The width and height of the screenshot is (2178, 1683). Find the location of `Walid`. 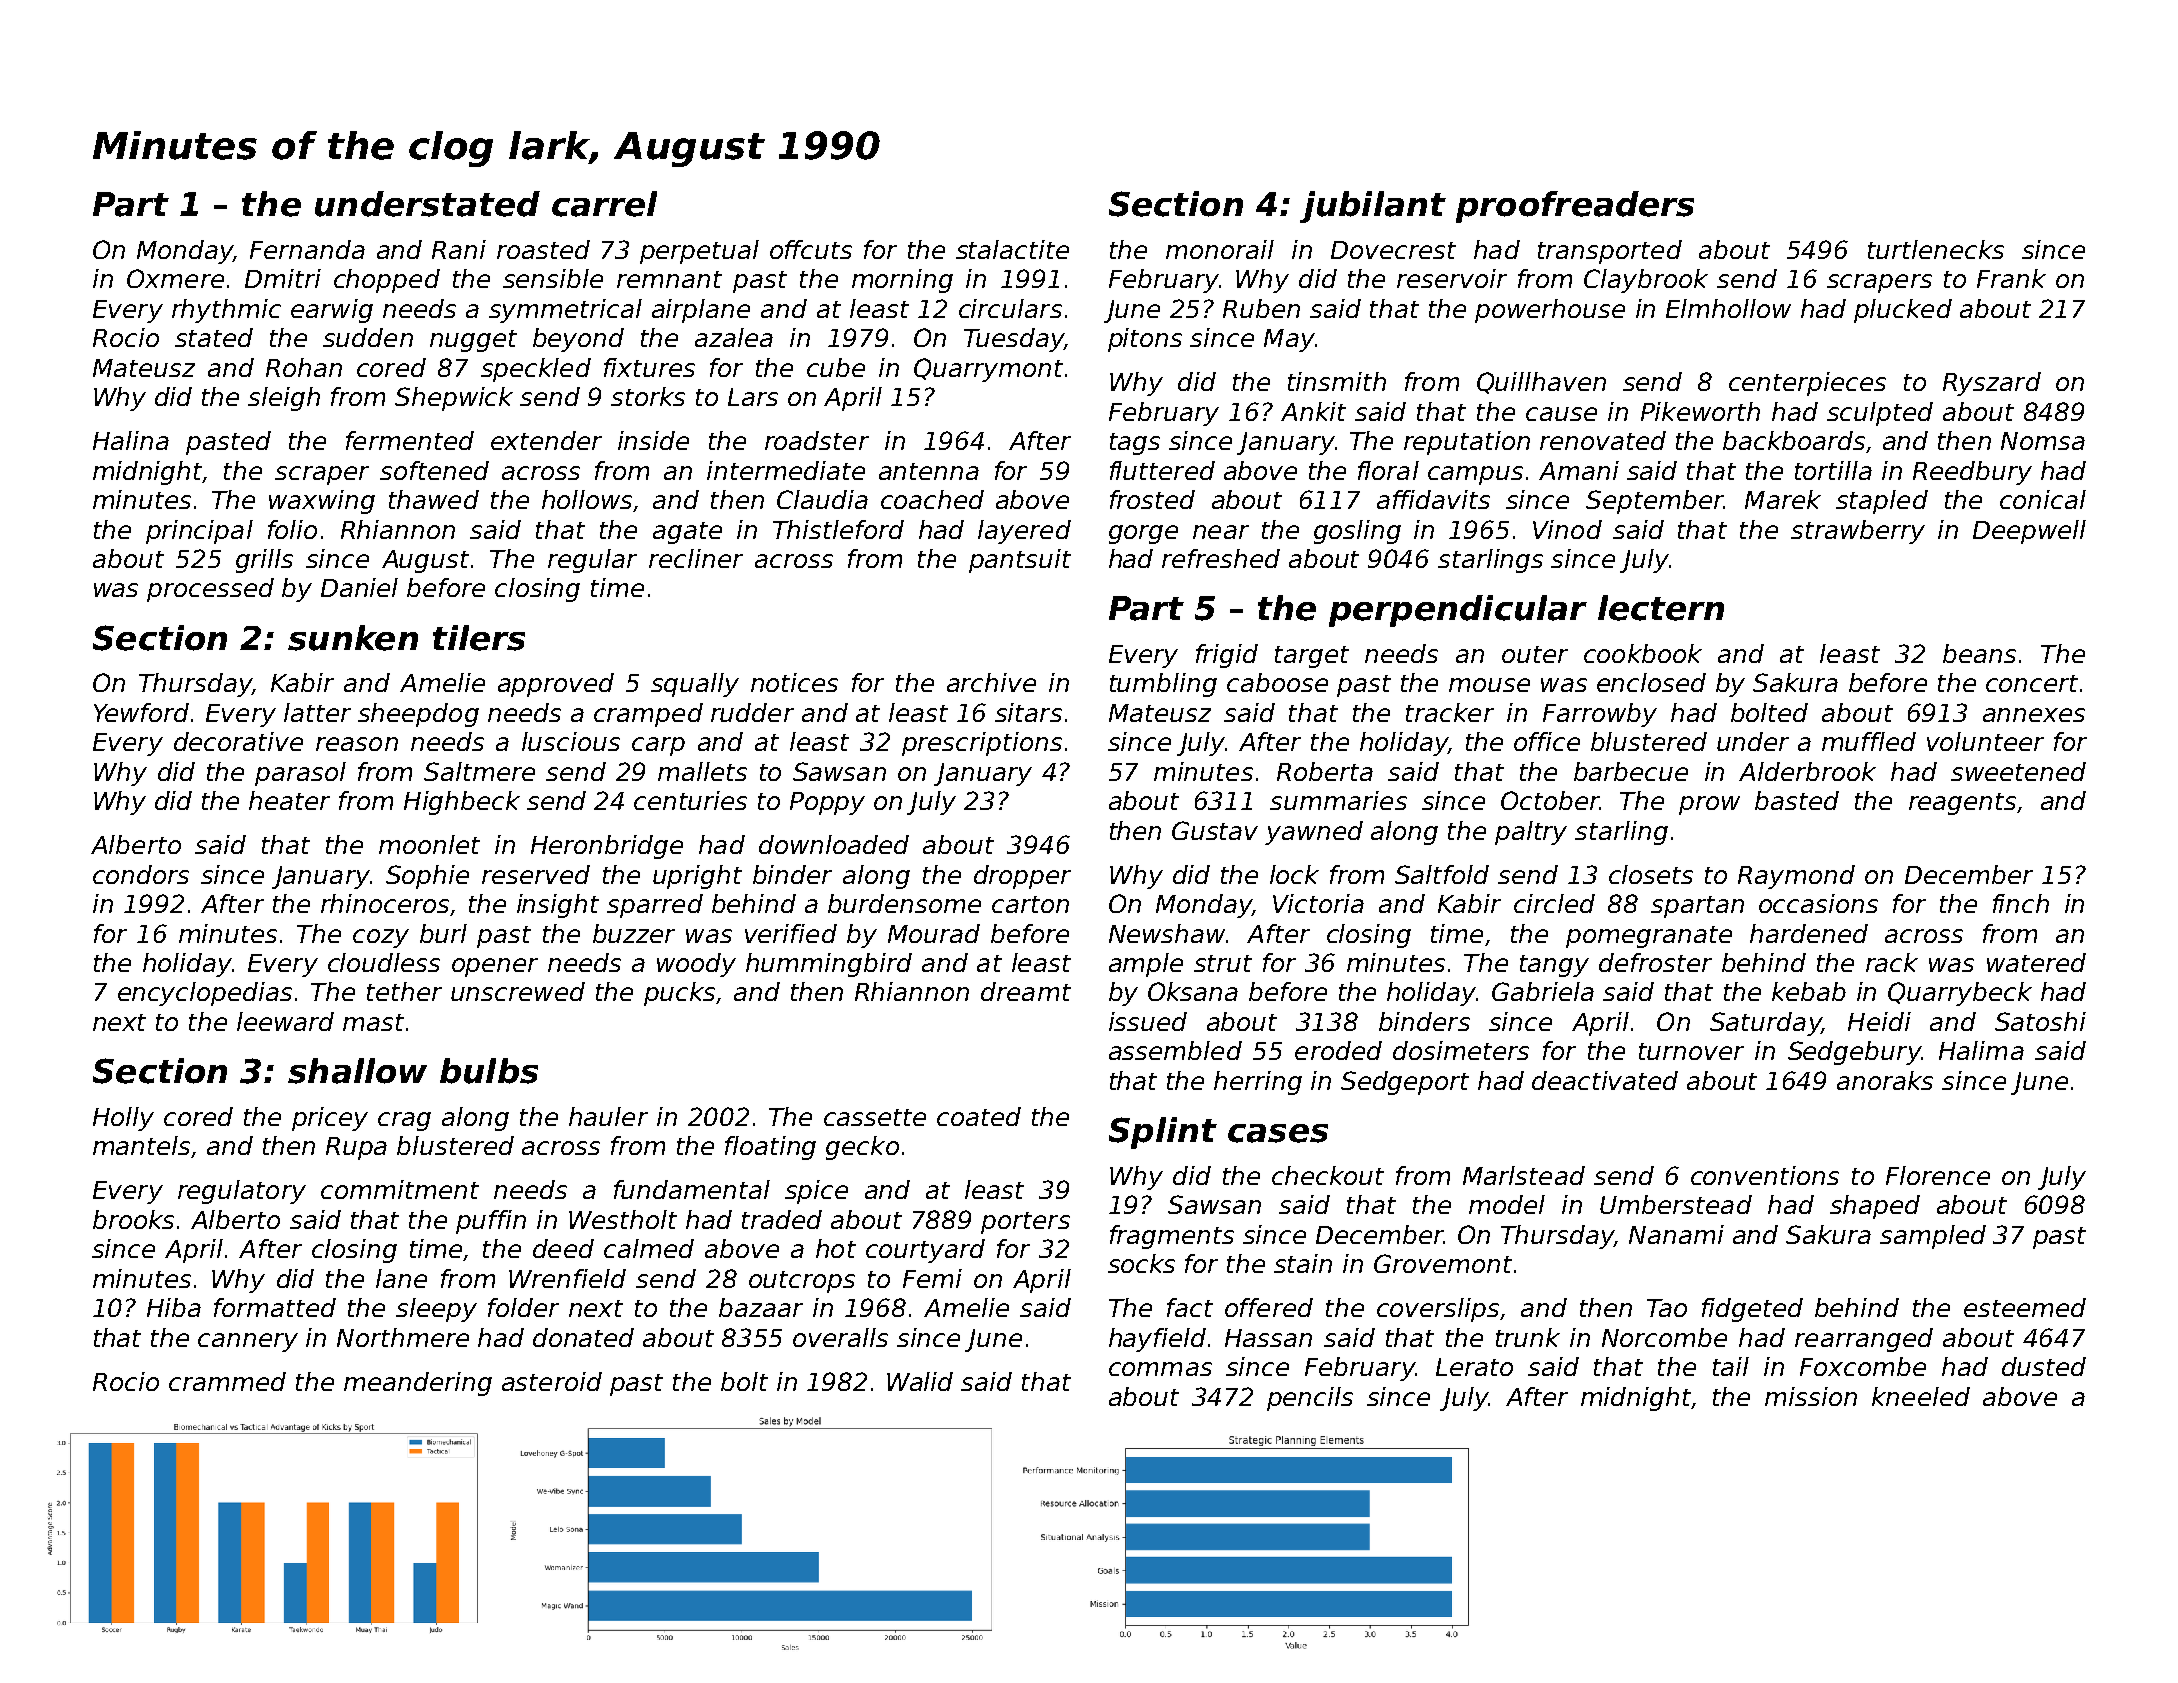

Walid is located at coordinates (920, 1381).
